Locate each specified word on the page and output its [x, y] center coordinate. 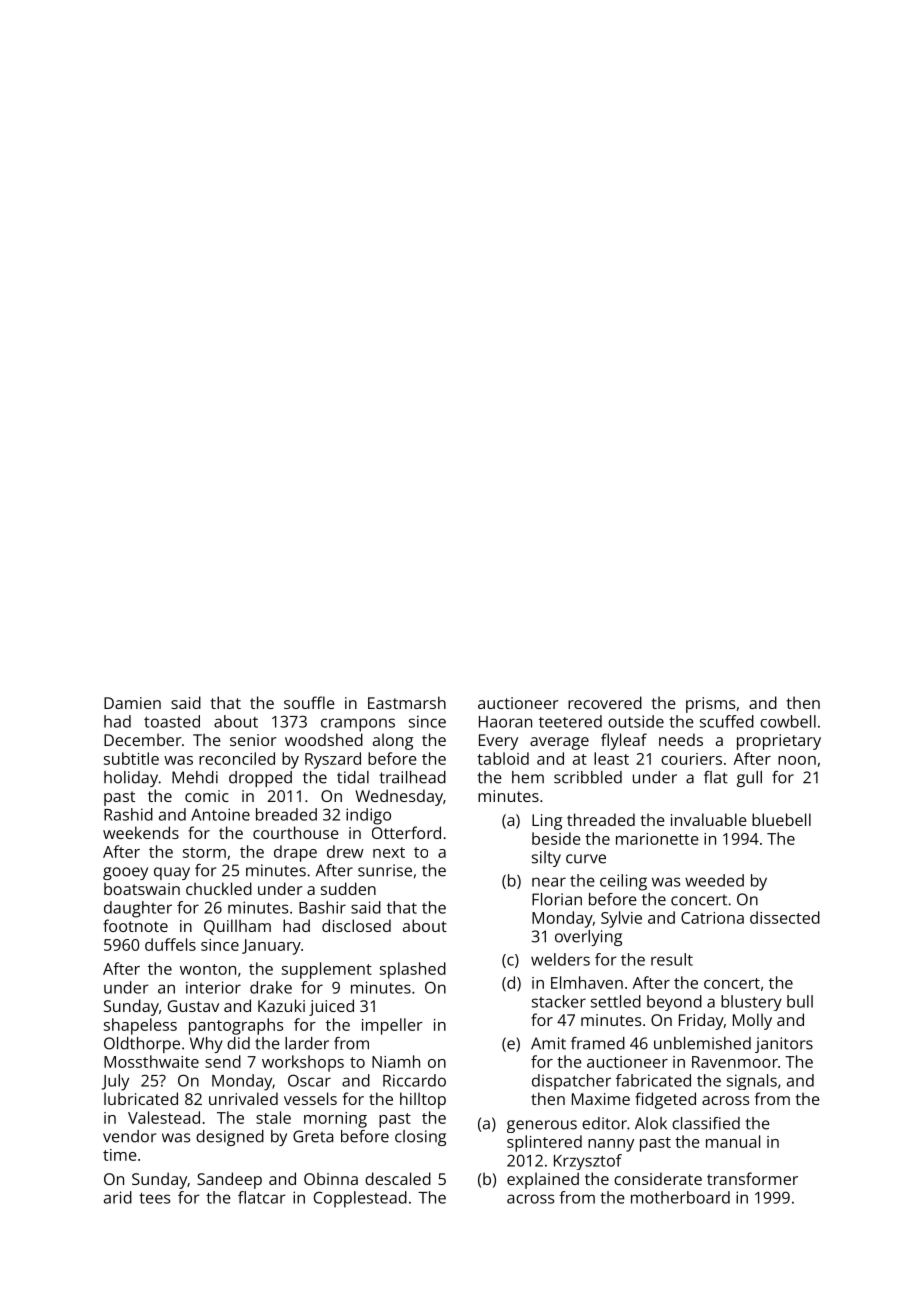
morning [335, 1120]
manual [733, 1141]
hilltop [423, 1100]
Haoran [505, 722]
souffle [309, 702]
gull [749, 779]
